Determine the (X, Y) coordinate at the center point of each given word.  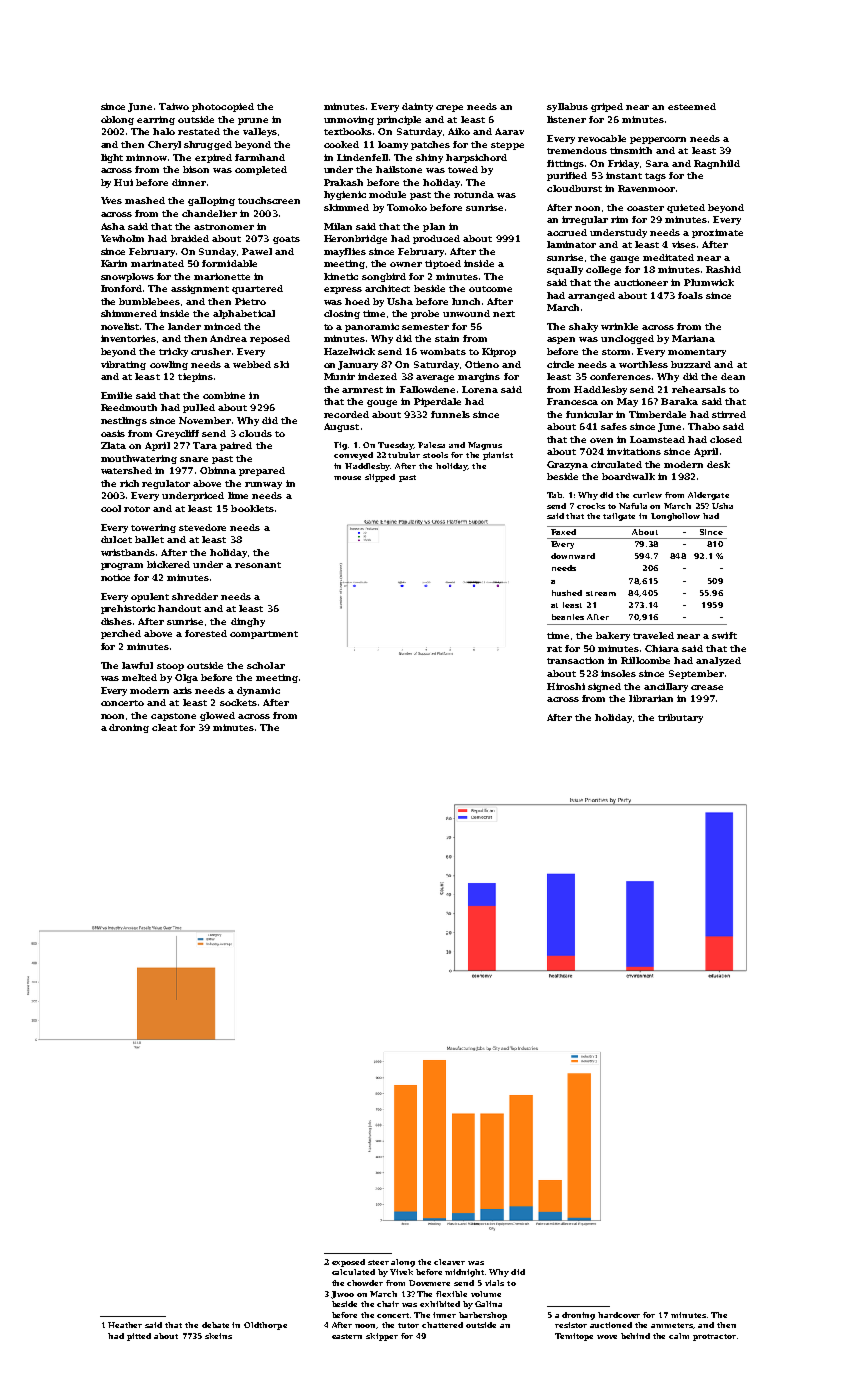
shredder (195, 596)
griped (607, 107)
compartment (264, 635)
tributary (680, 718)
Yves (111, 200)
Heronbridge (355, 239)
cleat (164, 727)
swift (724, 635)
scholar (266, 665)
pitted (139, 1337)
